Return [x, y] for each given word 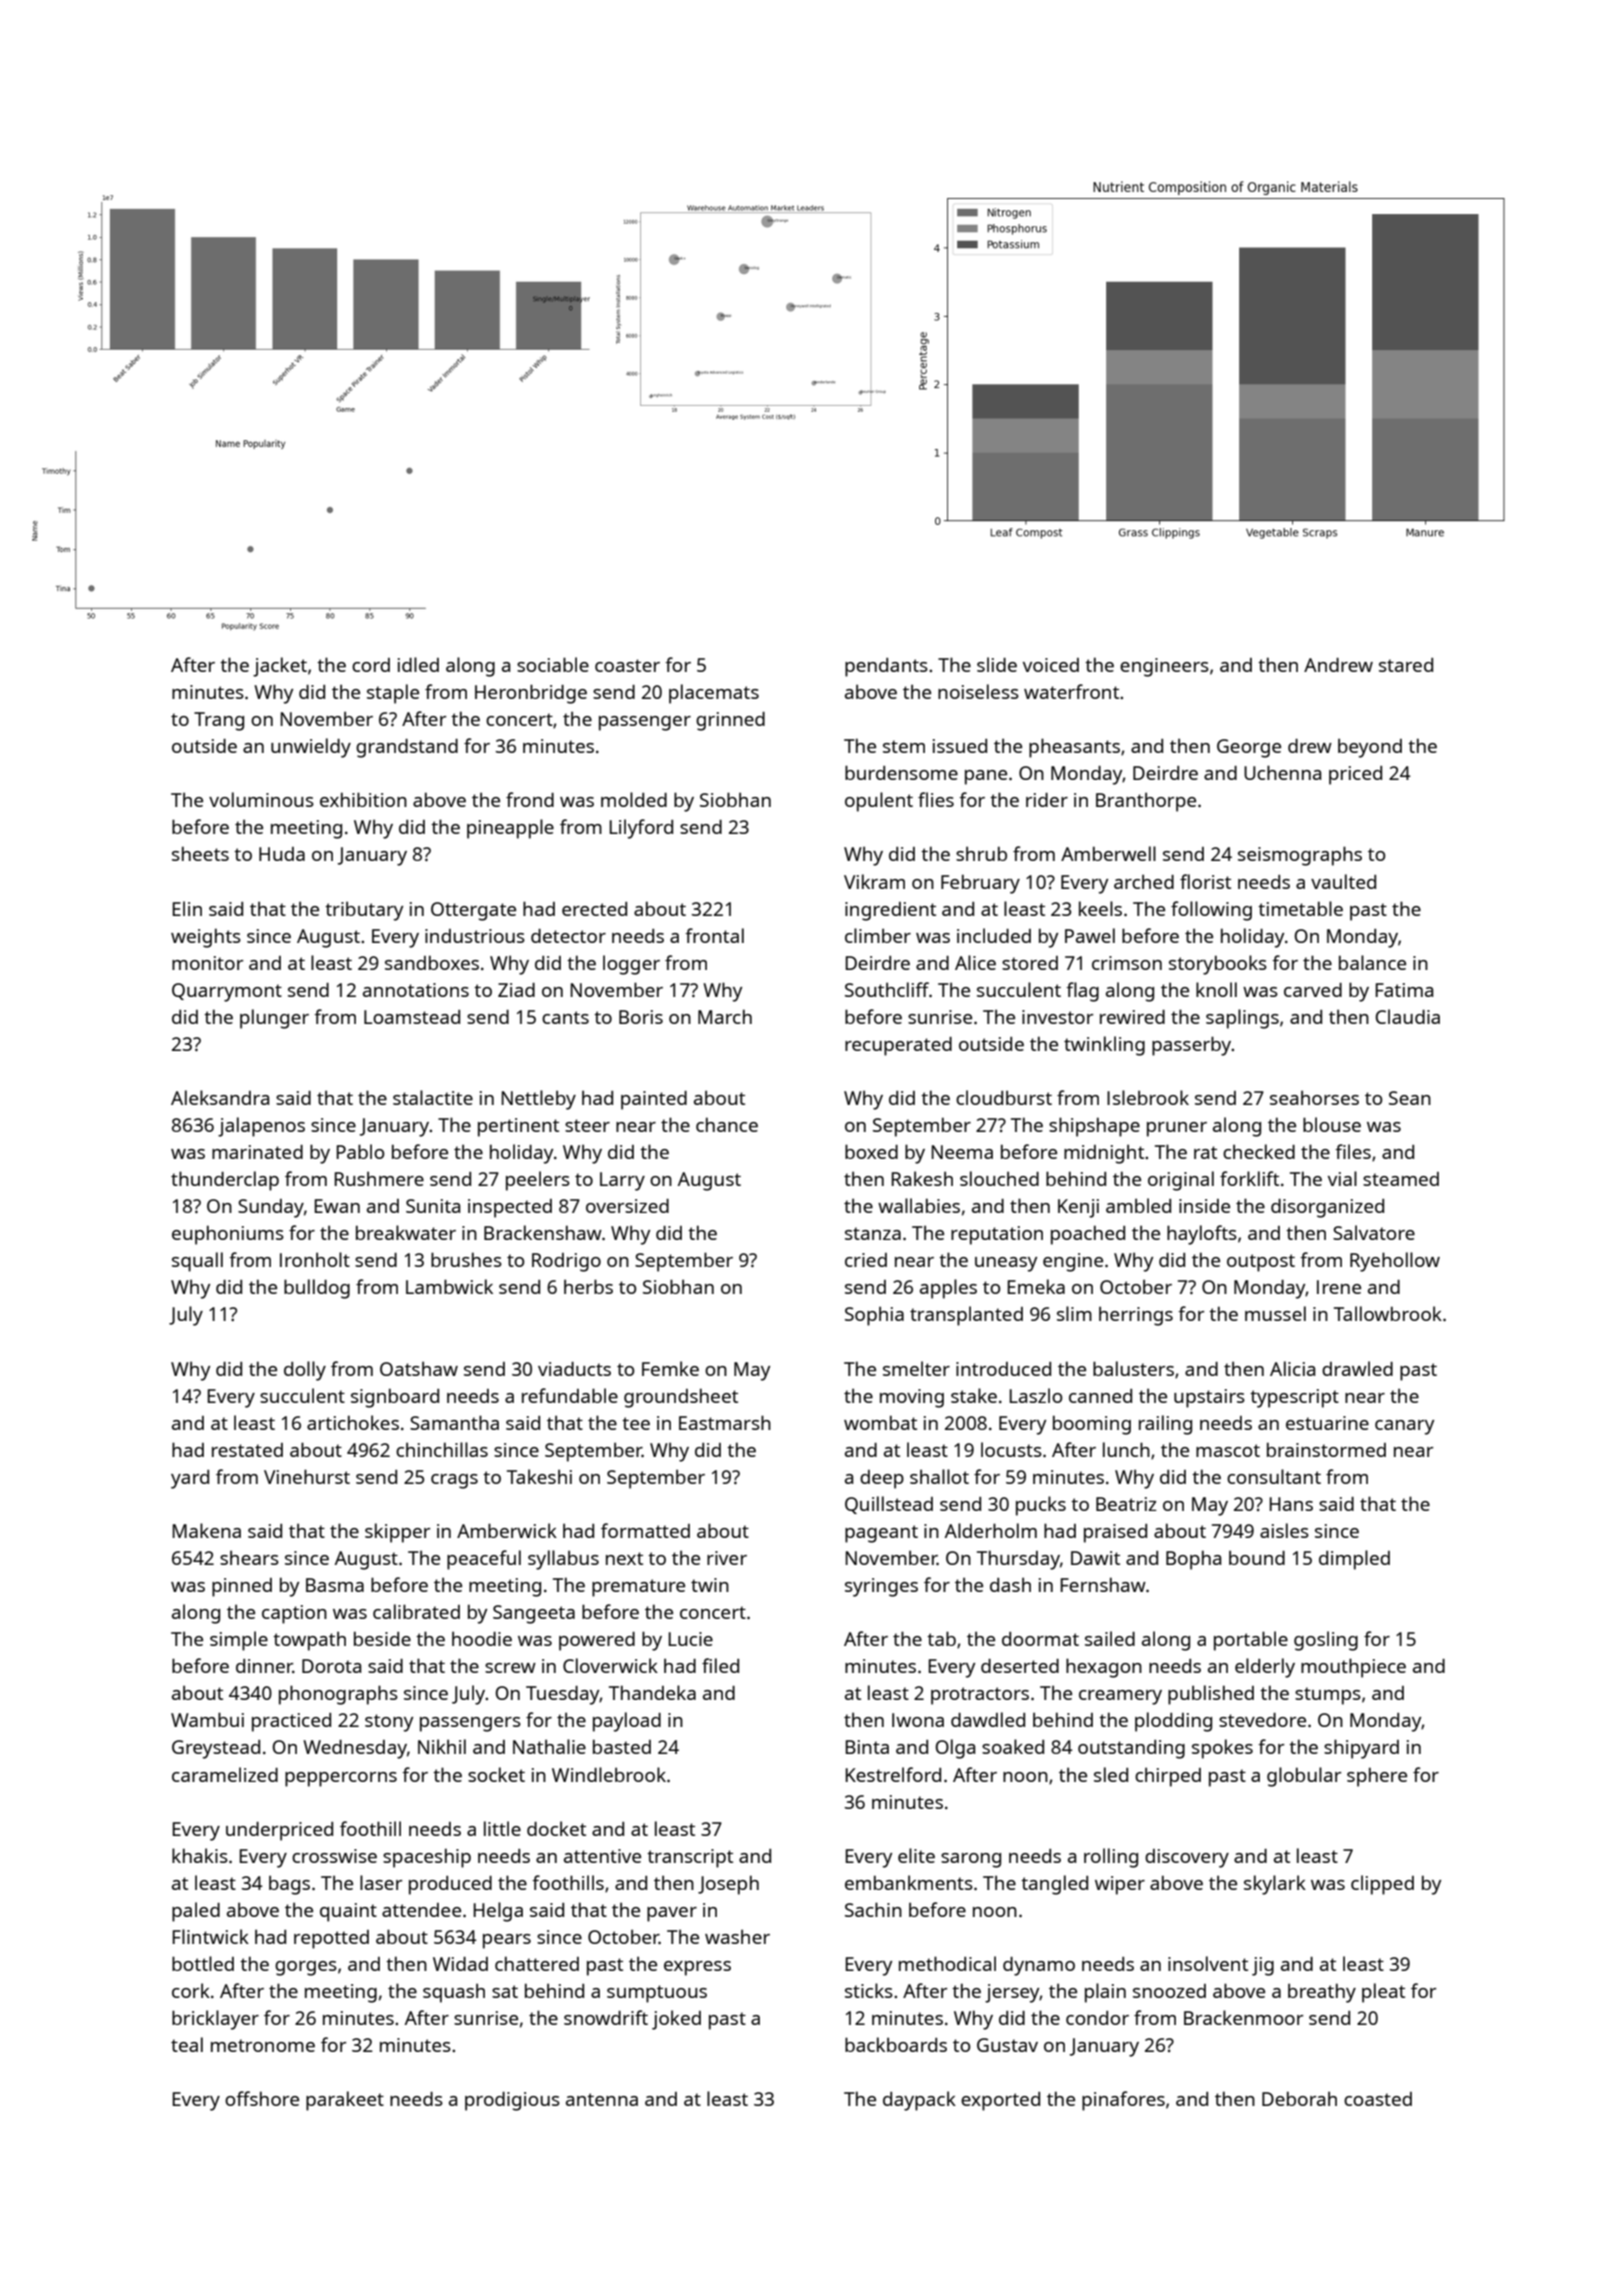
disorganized [1327, 1208]
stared [1406, 665]
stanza [873, 1233]
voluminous [261, 799]
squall [197, 1262]
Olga [955, 1749]
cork [191, 1990]
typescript [1294, 1398]
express [697, 1968]
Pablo [360, 1151]
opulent [879, 802]
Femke [670, 1368]
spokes [1222, 1749]
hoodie [482, 1638]
